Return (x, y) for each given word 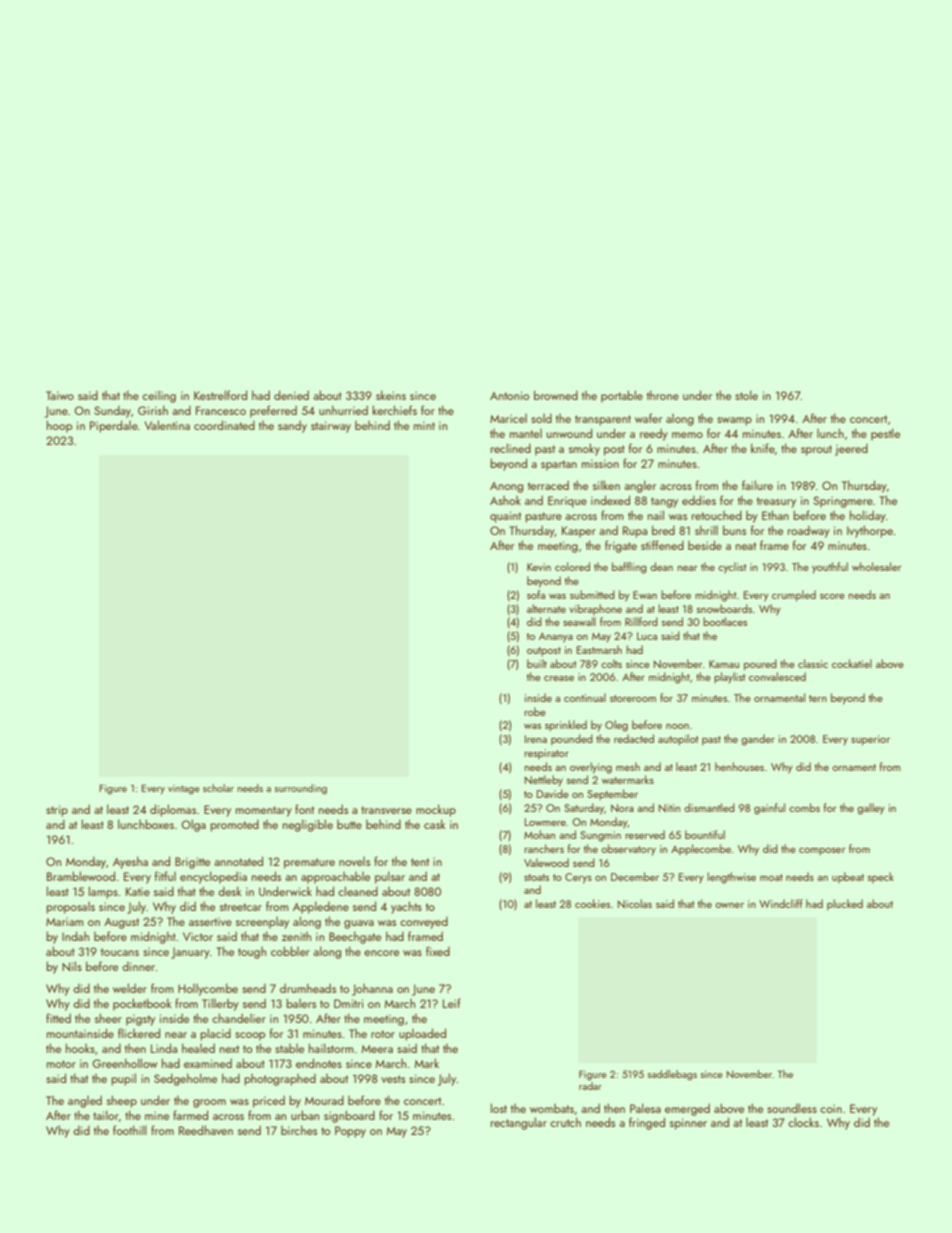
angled (85, 1101)
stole (746, 395)
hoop (59, 426)
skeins (391, 395)
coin (831, 1108)
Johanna (372, 990)
